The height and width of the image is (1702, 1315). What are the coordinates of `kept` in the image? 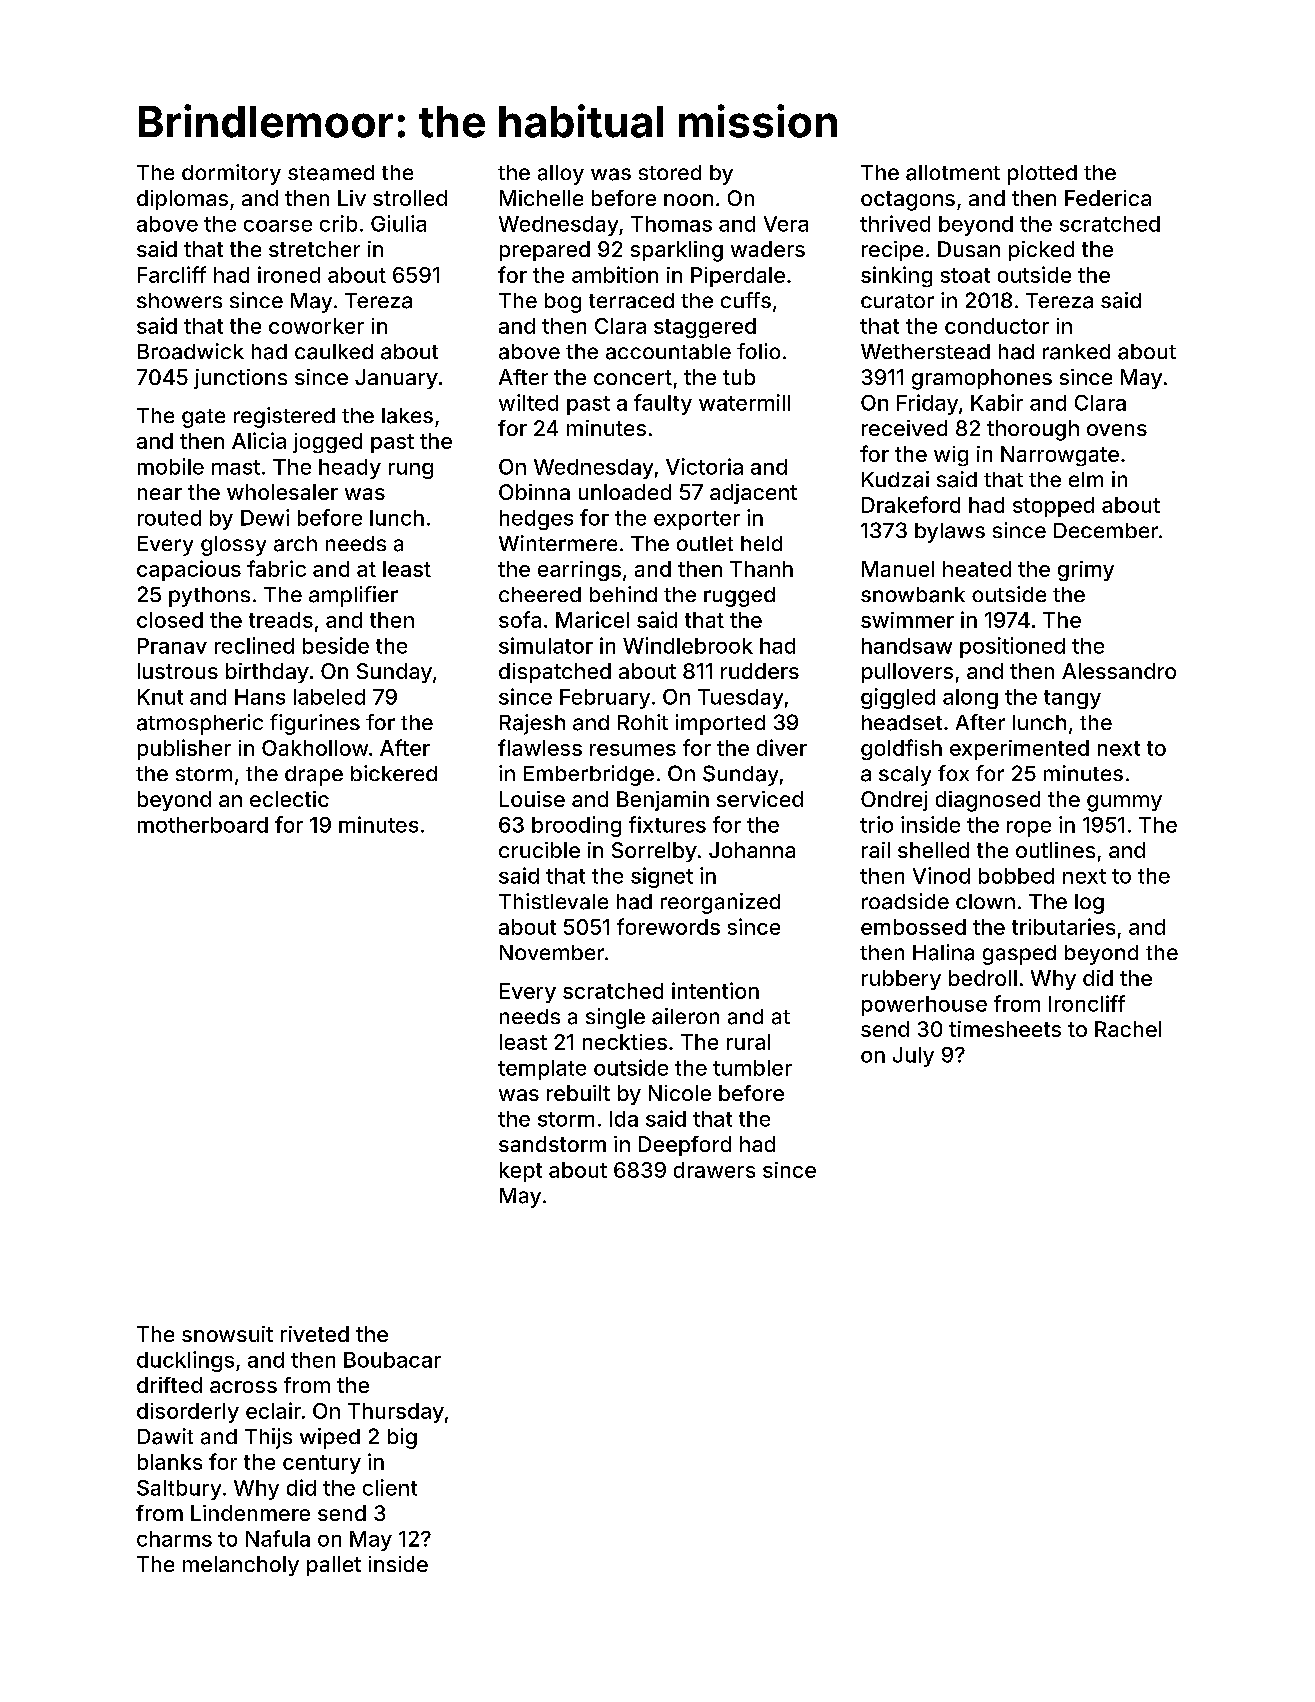 It's located at (521, 1172).
